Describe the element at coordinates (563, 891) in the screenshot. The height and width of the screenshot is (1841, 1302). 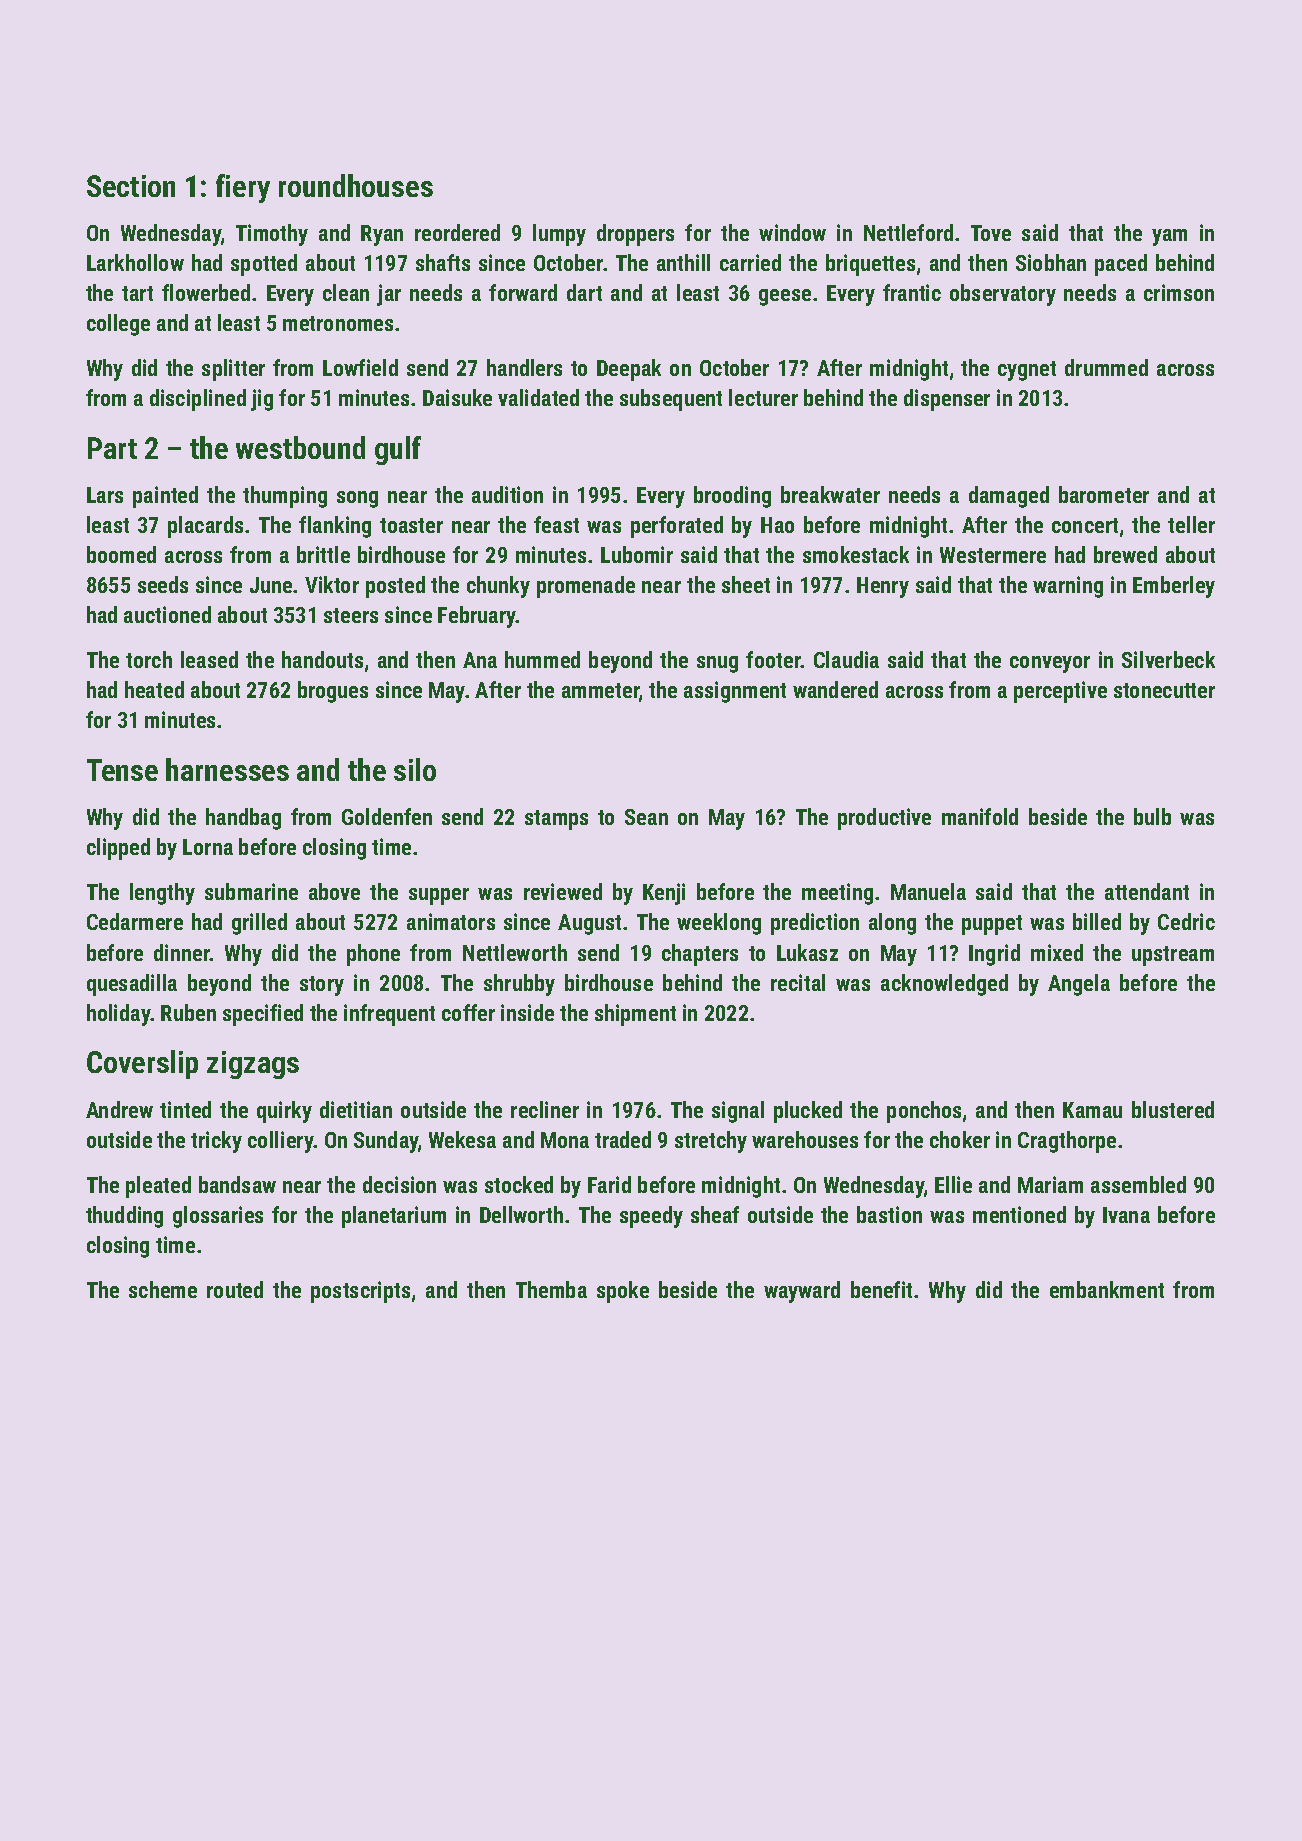
I see `reviewed` at that location.
